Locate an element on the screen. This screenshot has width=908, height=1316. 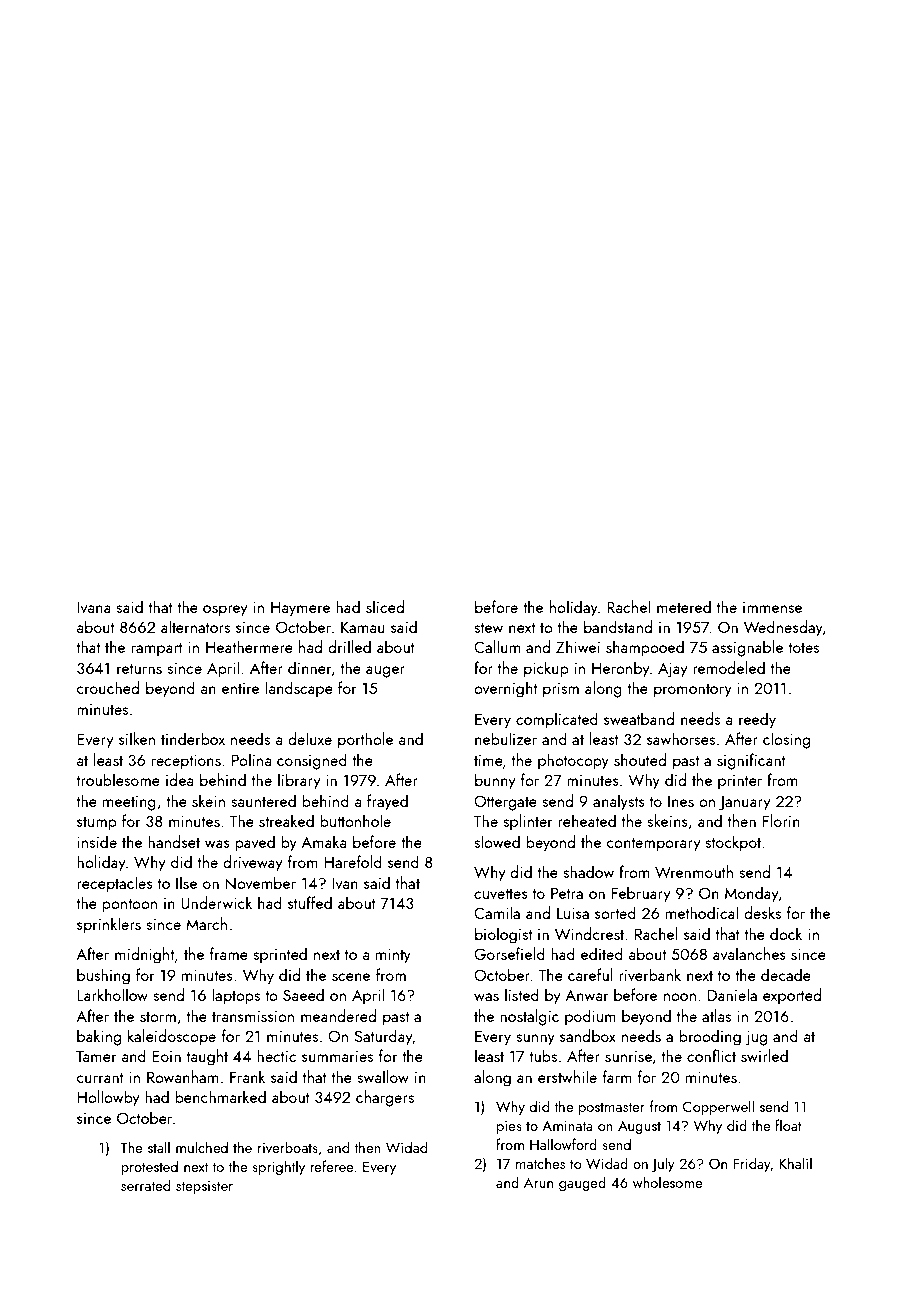
serrated is located at coordinates (145, 1185).
